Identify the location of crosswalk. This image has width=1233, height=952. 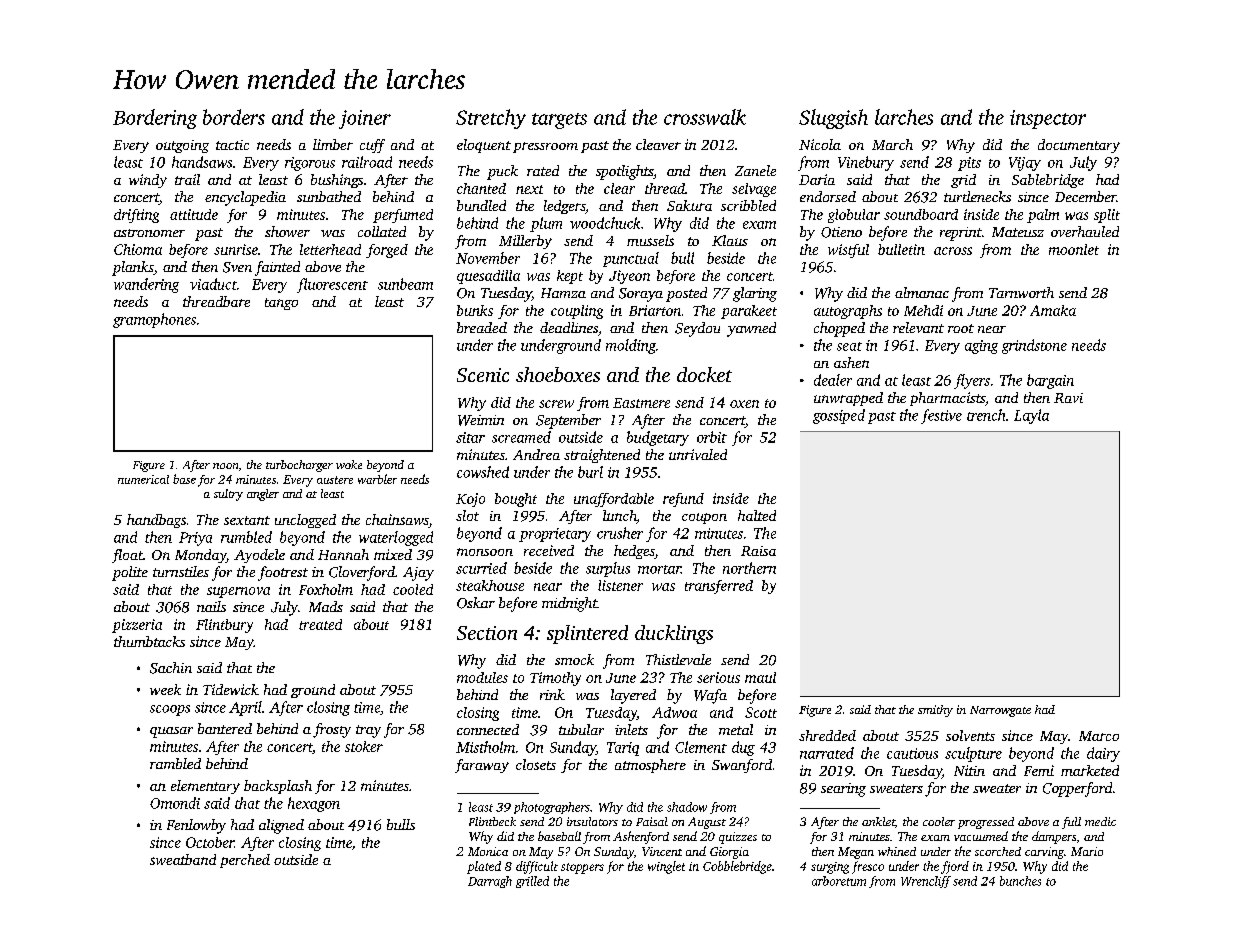
(705, 117).
